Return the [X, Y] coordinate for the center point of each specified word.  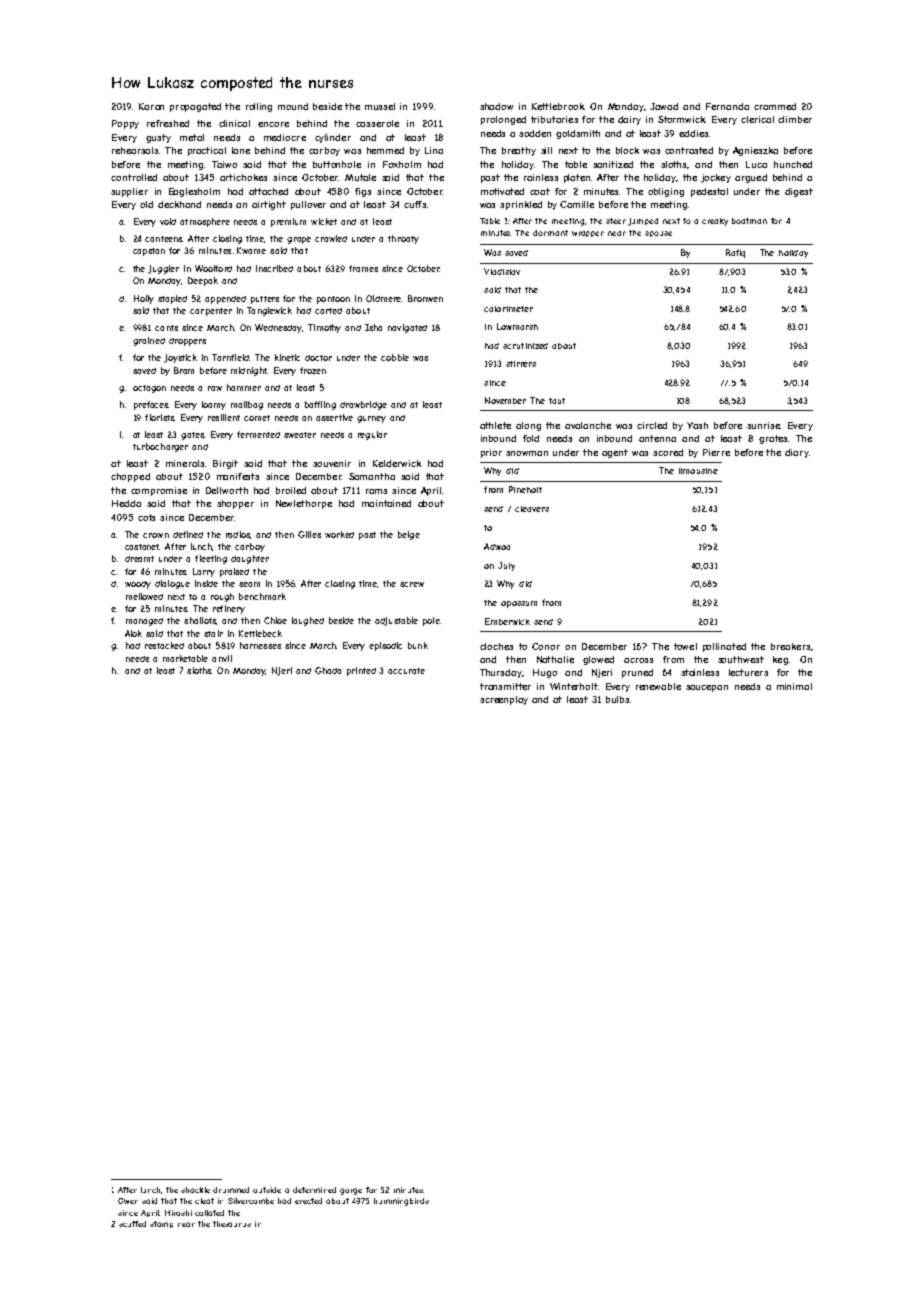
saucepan [707, 688]
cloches [496, 646]
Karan [151, 106]
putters [265, 300]
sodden [535, 133]
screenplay [504, 700]
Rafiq [735, 253]
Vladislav [502, 271]
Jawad [664, 106]
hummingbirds [401, 1202]
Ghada [328, 670]
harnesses [260, 645]
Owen [128, 1201]
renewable [658, 686]
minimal [794, 686]
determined [314, 1190]
